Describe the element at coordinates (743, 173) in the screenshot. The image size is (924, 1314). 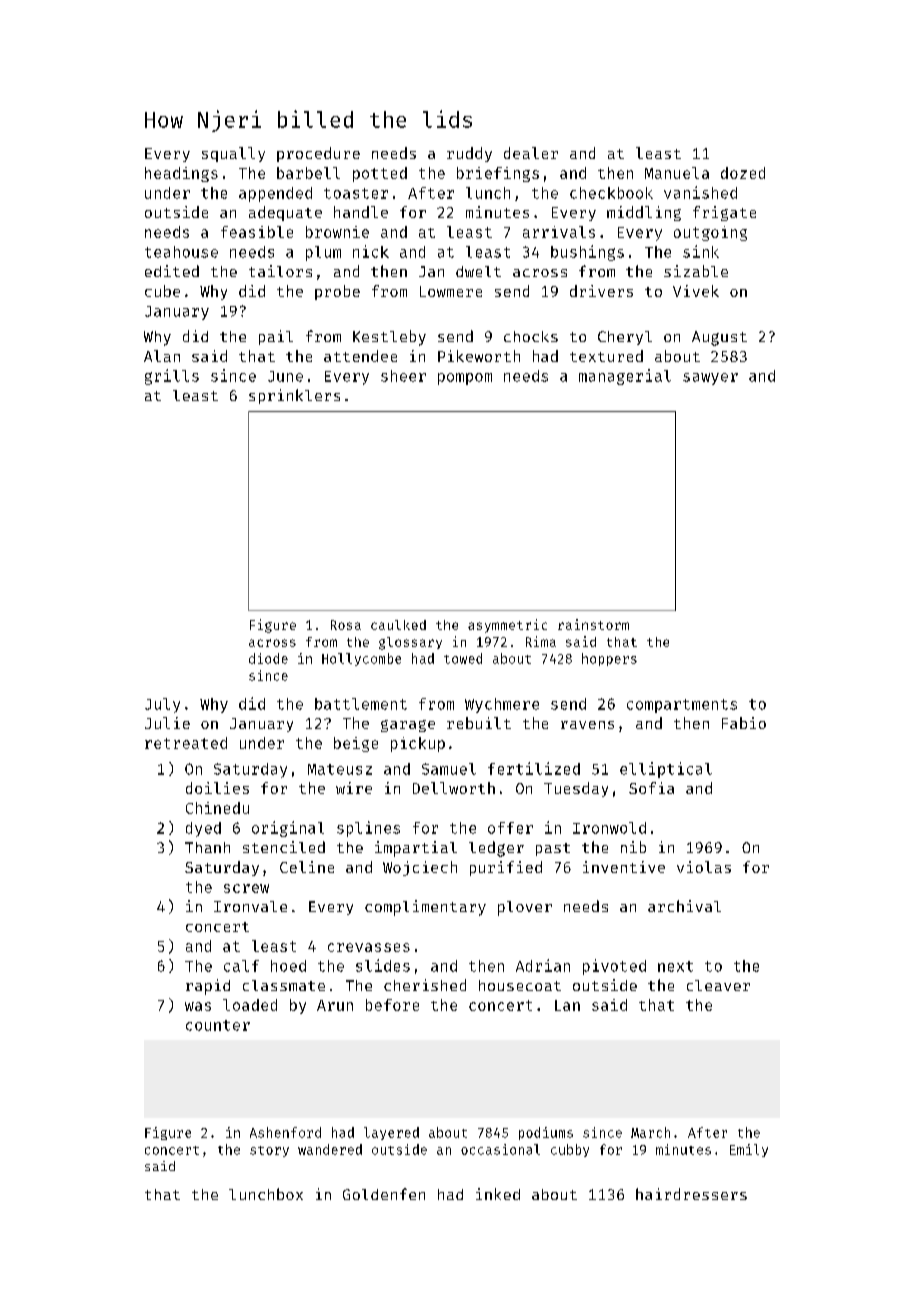
I see `dozed` at that location.
